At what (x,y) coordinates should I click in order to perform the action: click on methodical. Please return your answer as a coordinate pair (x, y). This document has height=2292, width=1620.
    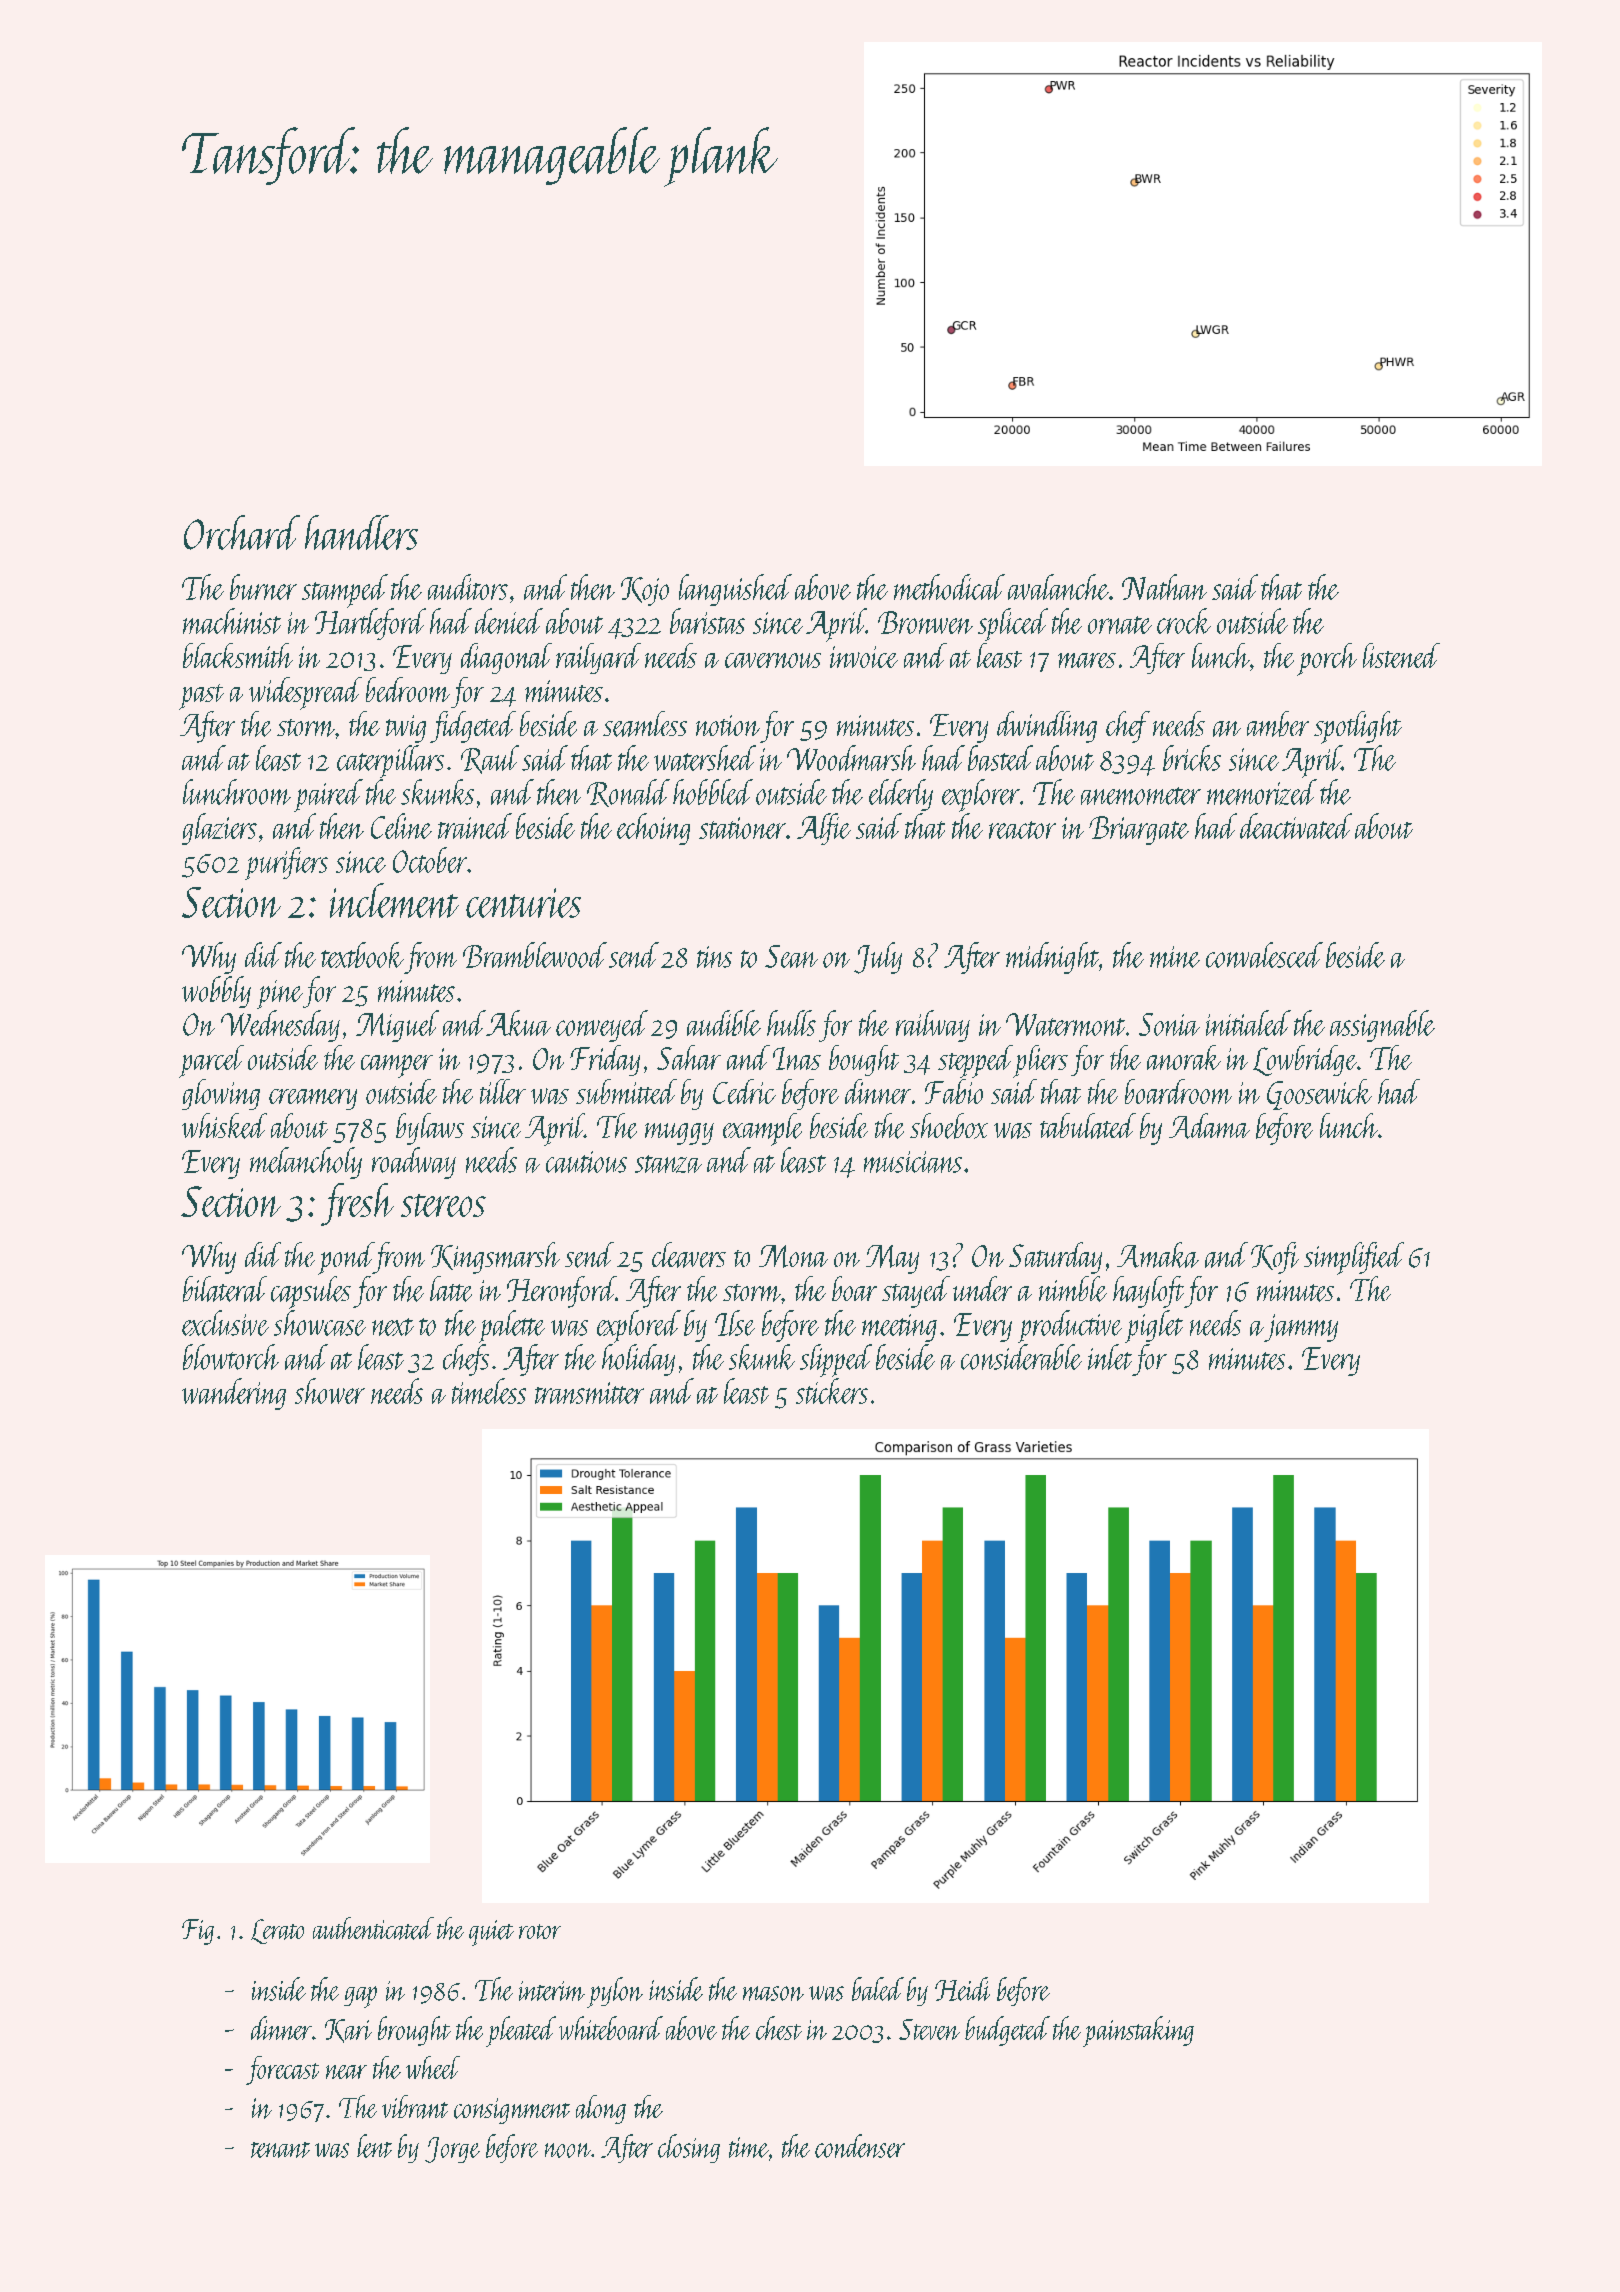
    Looking at the image, I should click on (949, 587).
